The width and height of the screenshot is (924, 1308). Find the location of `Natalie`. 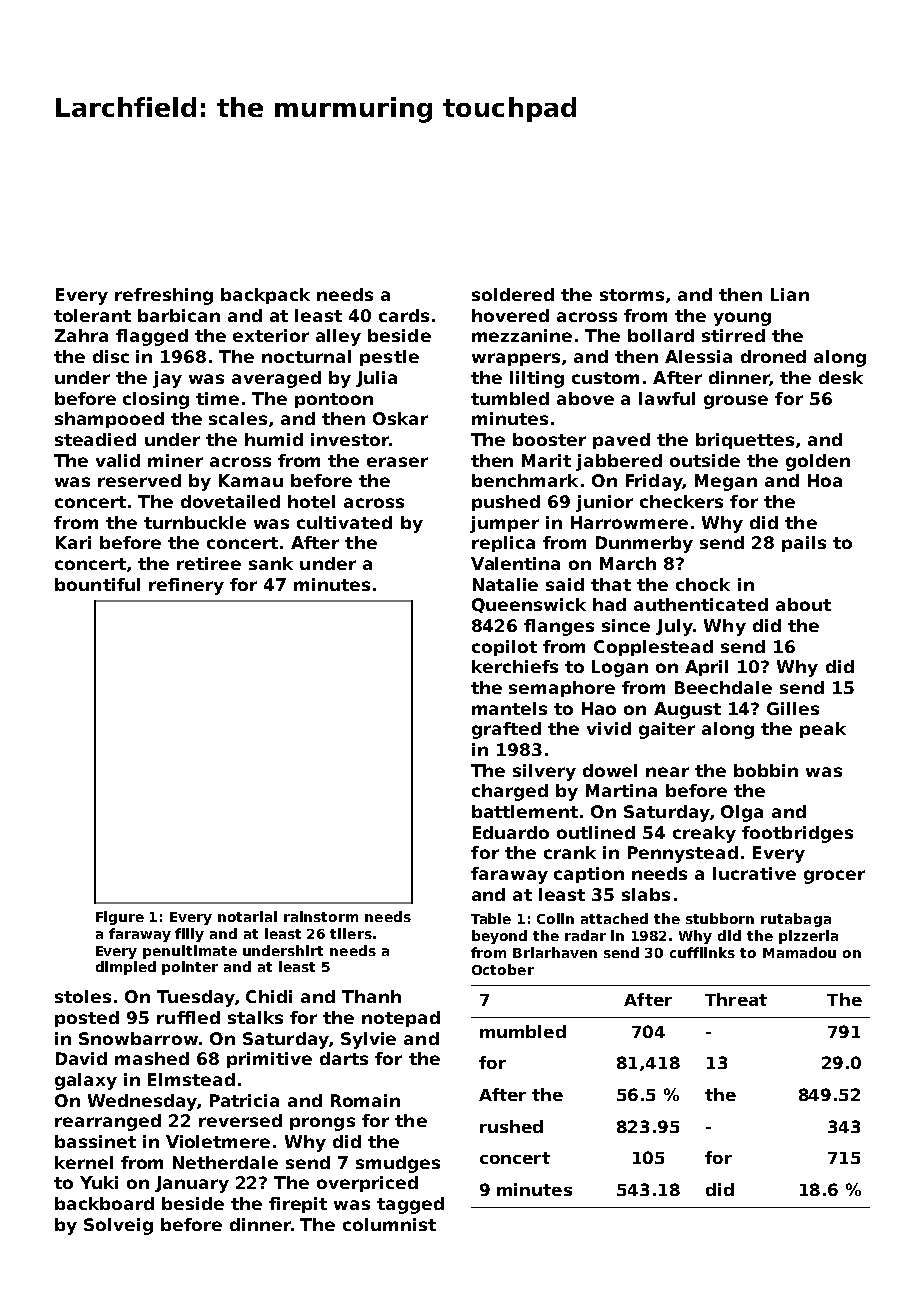

Natalie is located at coordinates (505, 584).
